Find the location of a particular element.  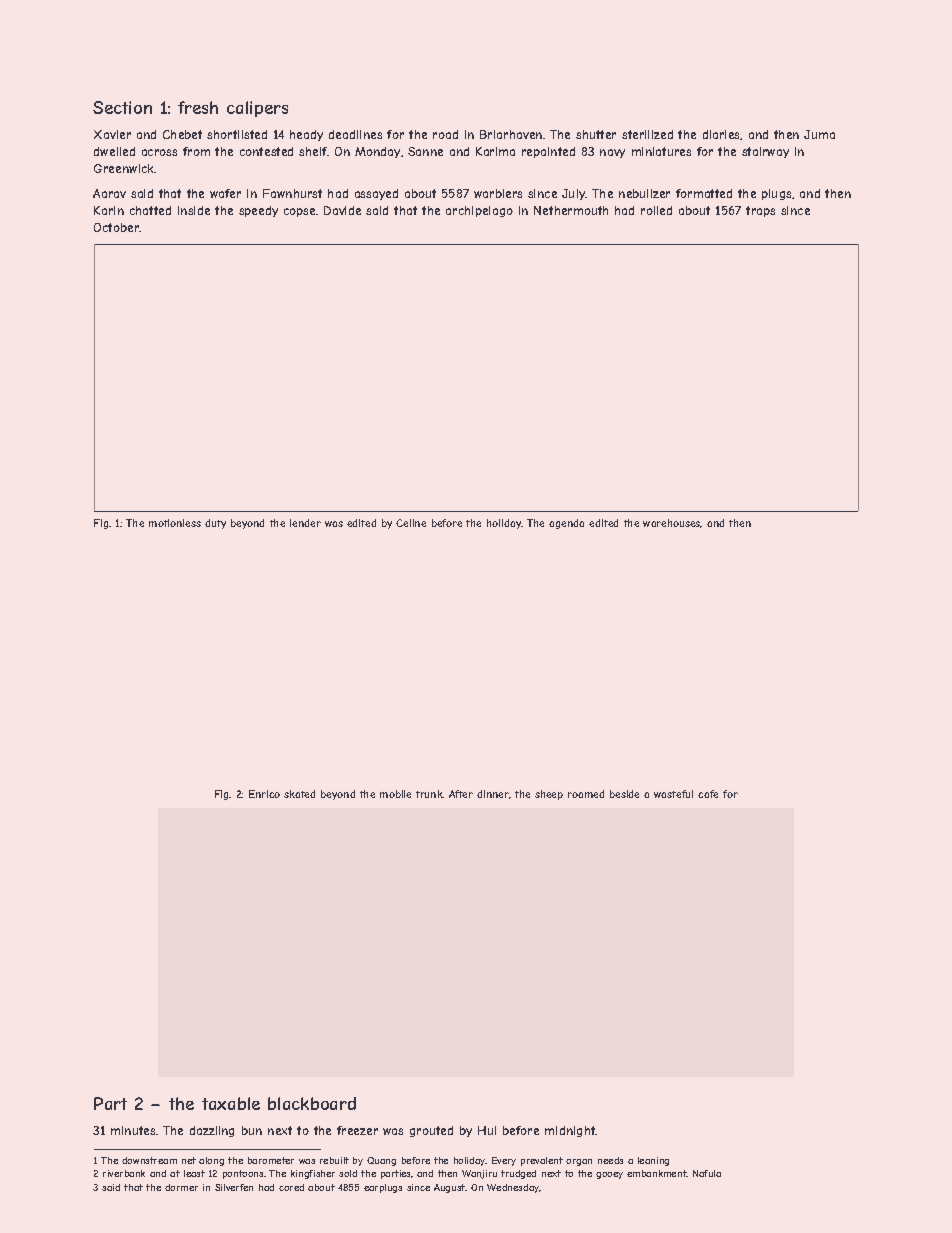

warehouses is located at coordinates (672, 523).
